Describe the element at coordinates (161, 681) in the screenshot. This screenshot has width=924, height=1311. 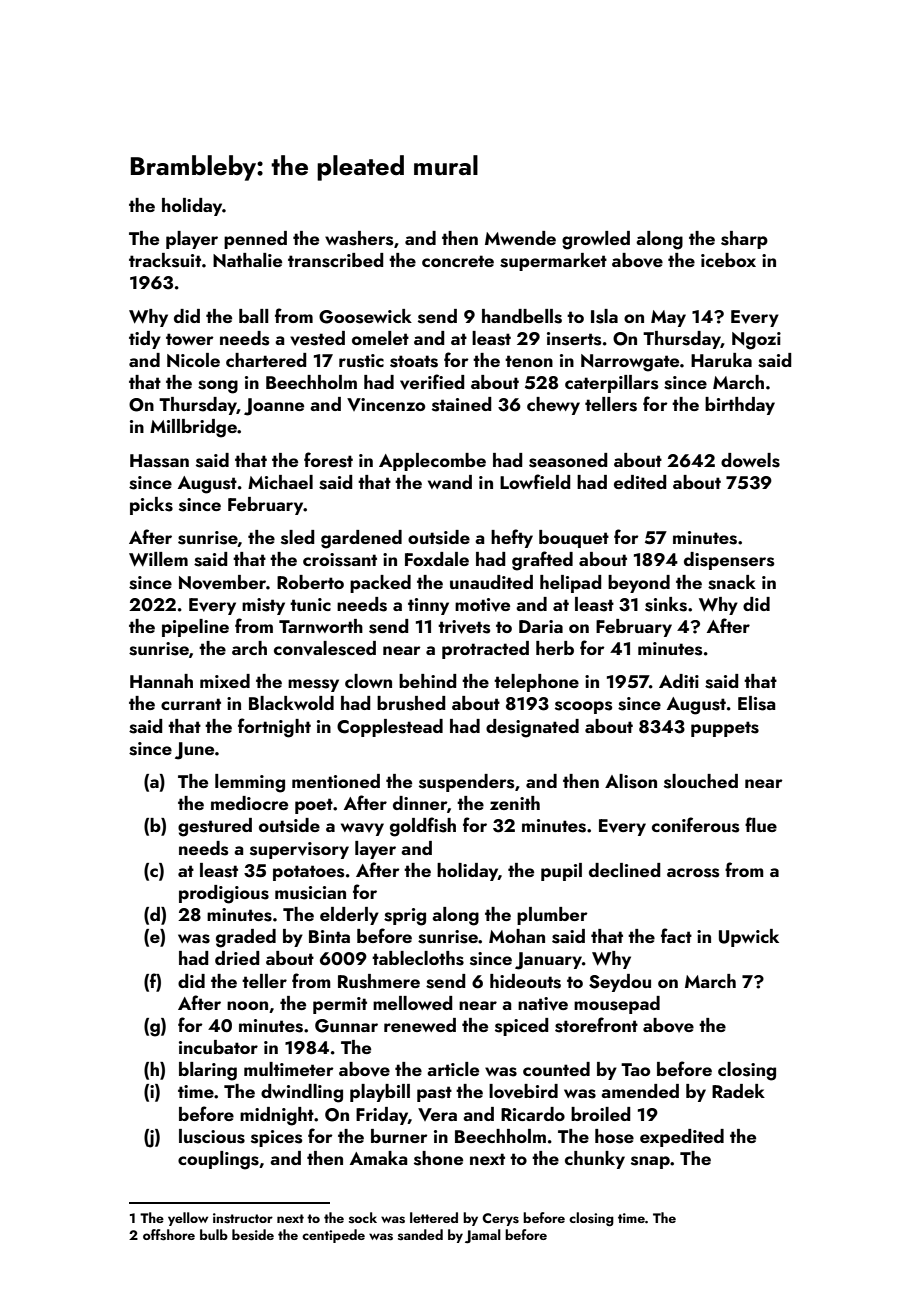
I see `Hannah` at that location.
